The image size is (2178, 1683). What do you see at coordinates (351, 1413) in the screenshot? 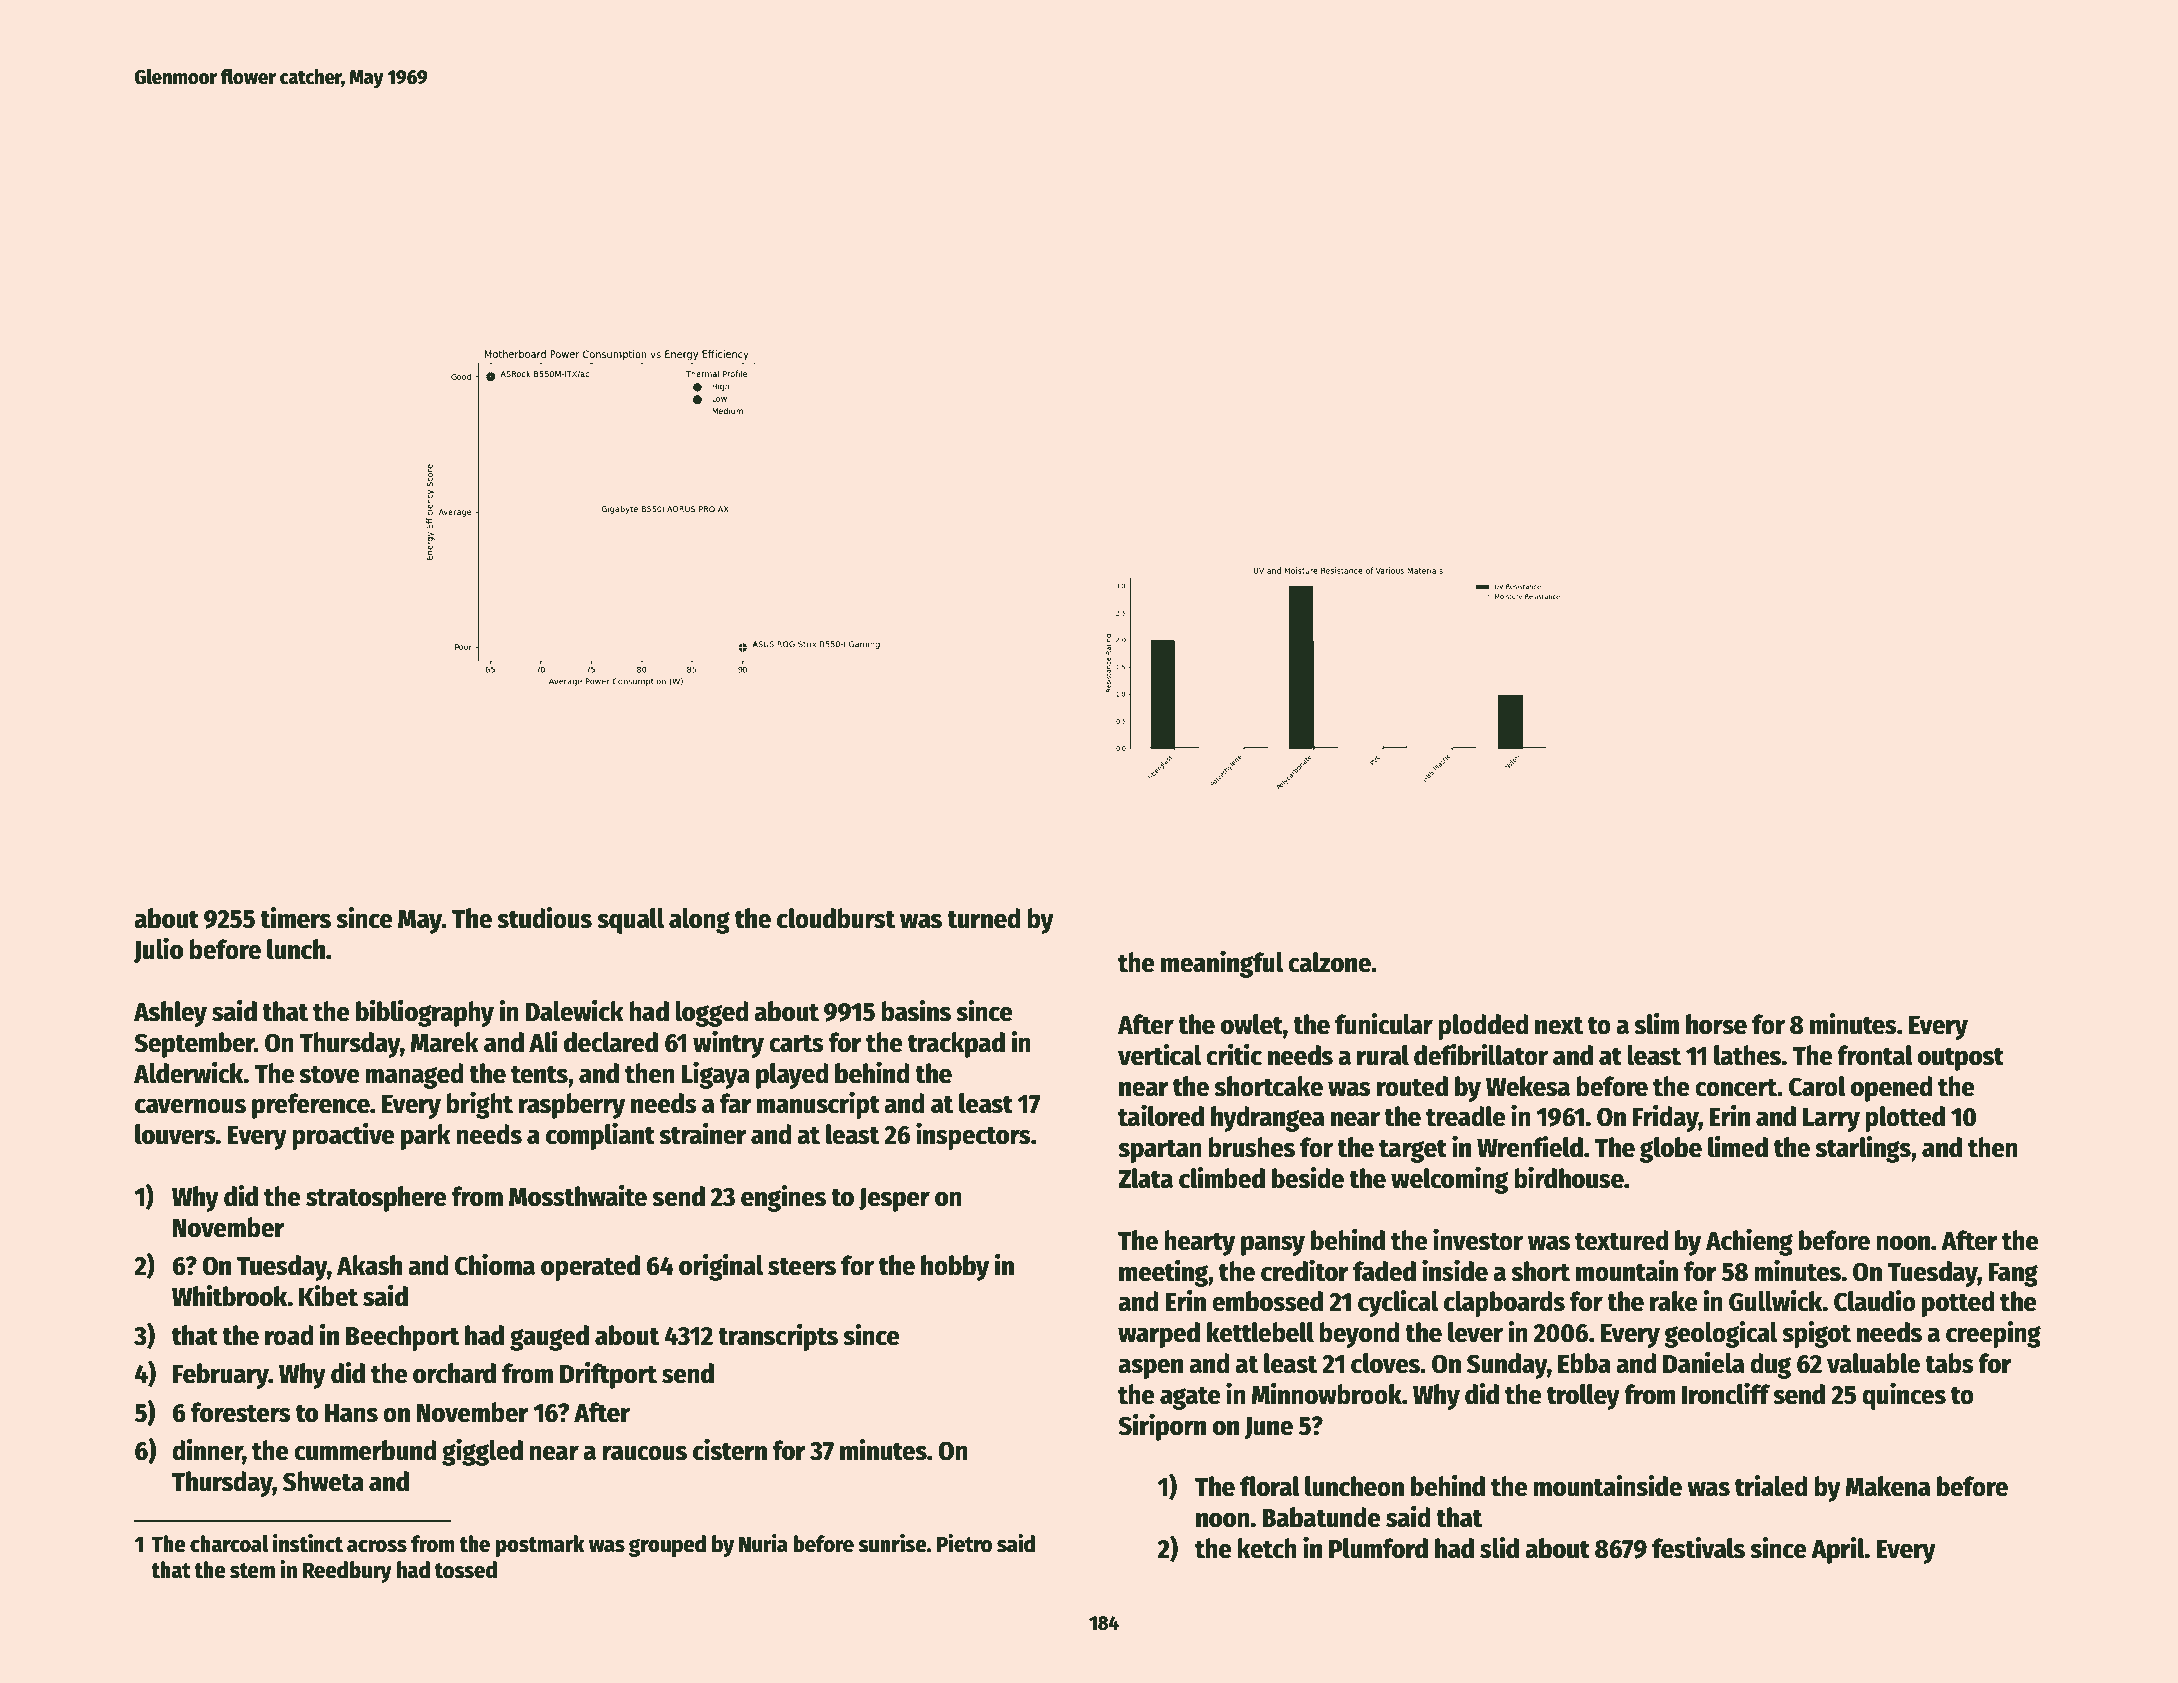
I see `Hans` at bounding box center [351, 1413].
